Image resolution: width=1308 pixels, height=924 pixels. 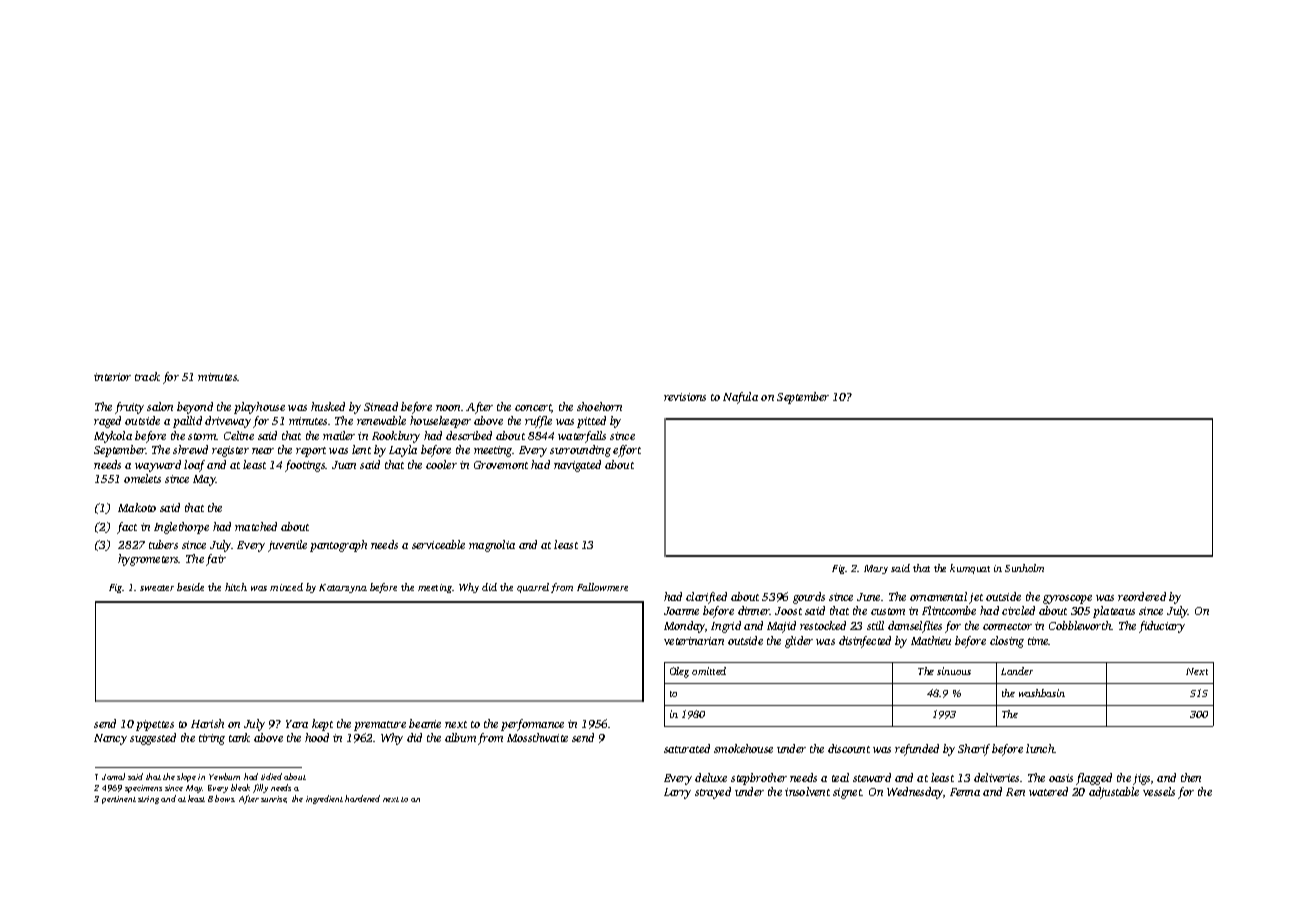 What do you see at coordinates (147, 376) in the screenshot?
I see `track` at bounding box center [147, 376].
